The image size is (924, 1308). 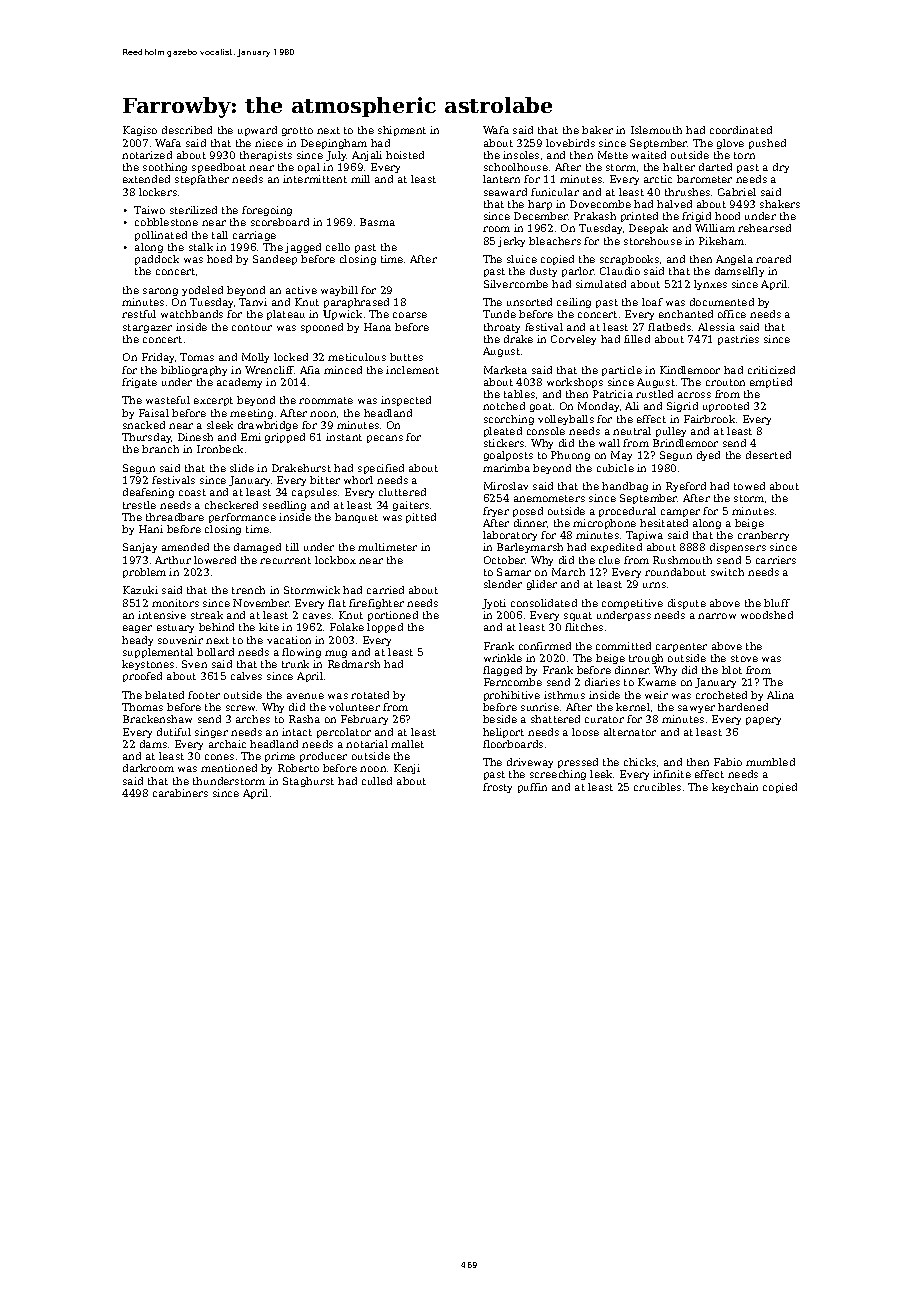 What do you see at coordinates (680, 513) in the screenshot?
I see `camper` at bounding box center [680, 513].
